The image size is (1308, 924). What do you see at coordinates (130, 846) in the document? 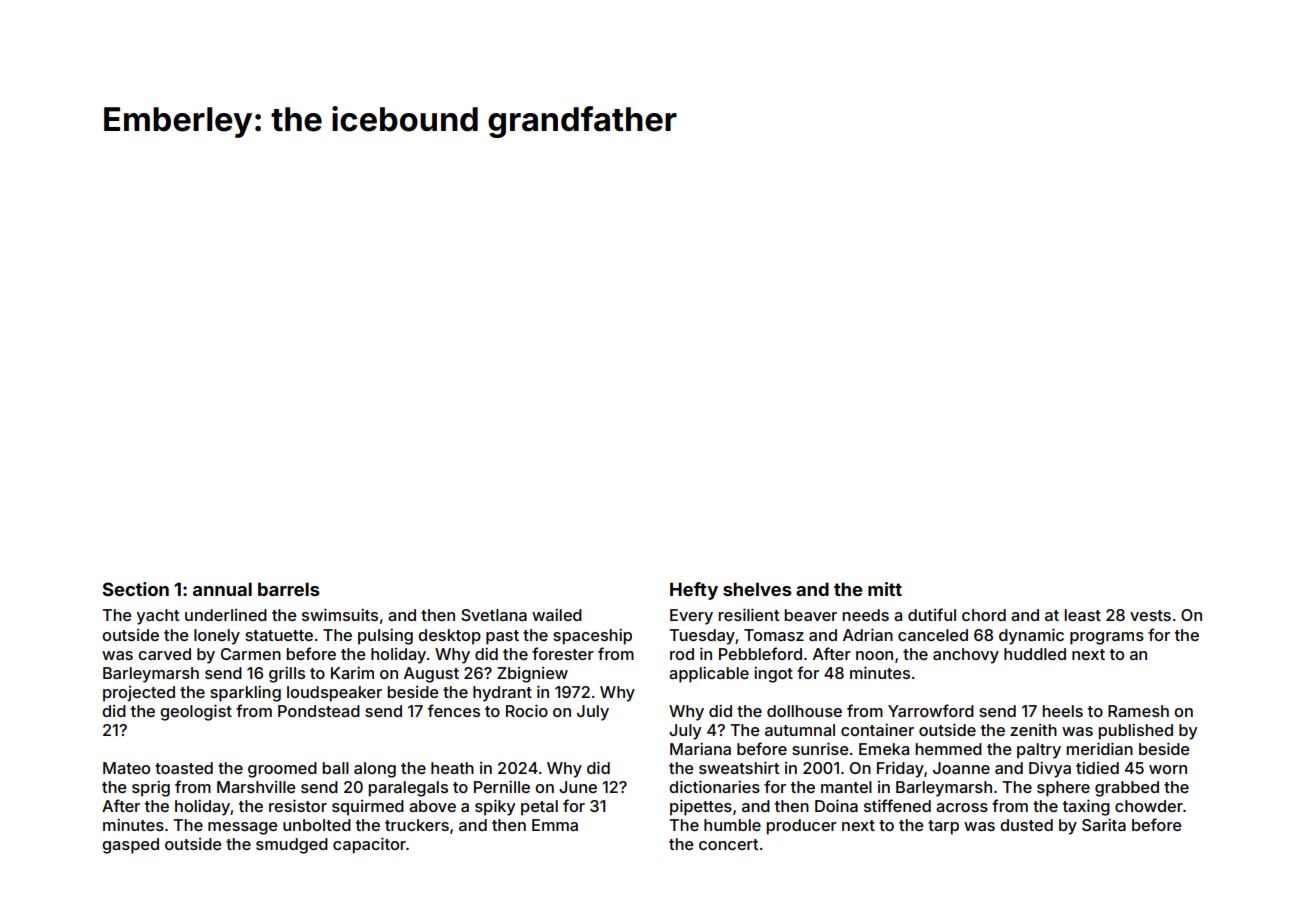
I see `gasped` at bounding box center [130, 846].
